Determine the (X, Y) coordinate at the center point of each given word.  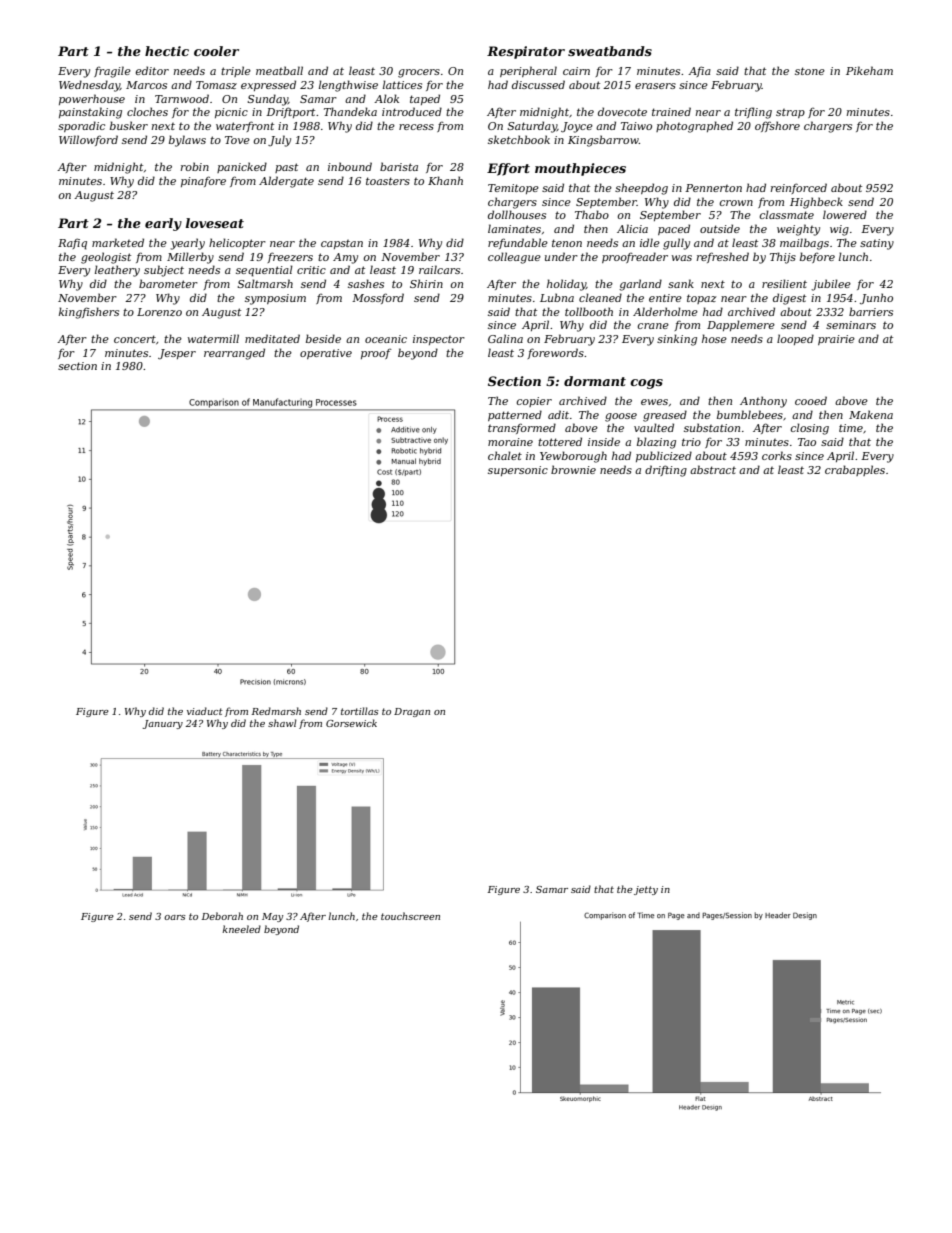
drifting (666, 471)
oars (175, 917)
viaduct (205, 711)
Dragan (412, 712)
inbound (350, 166)
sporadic (81, 126)
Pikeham (869, 70)
